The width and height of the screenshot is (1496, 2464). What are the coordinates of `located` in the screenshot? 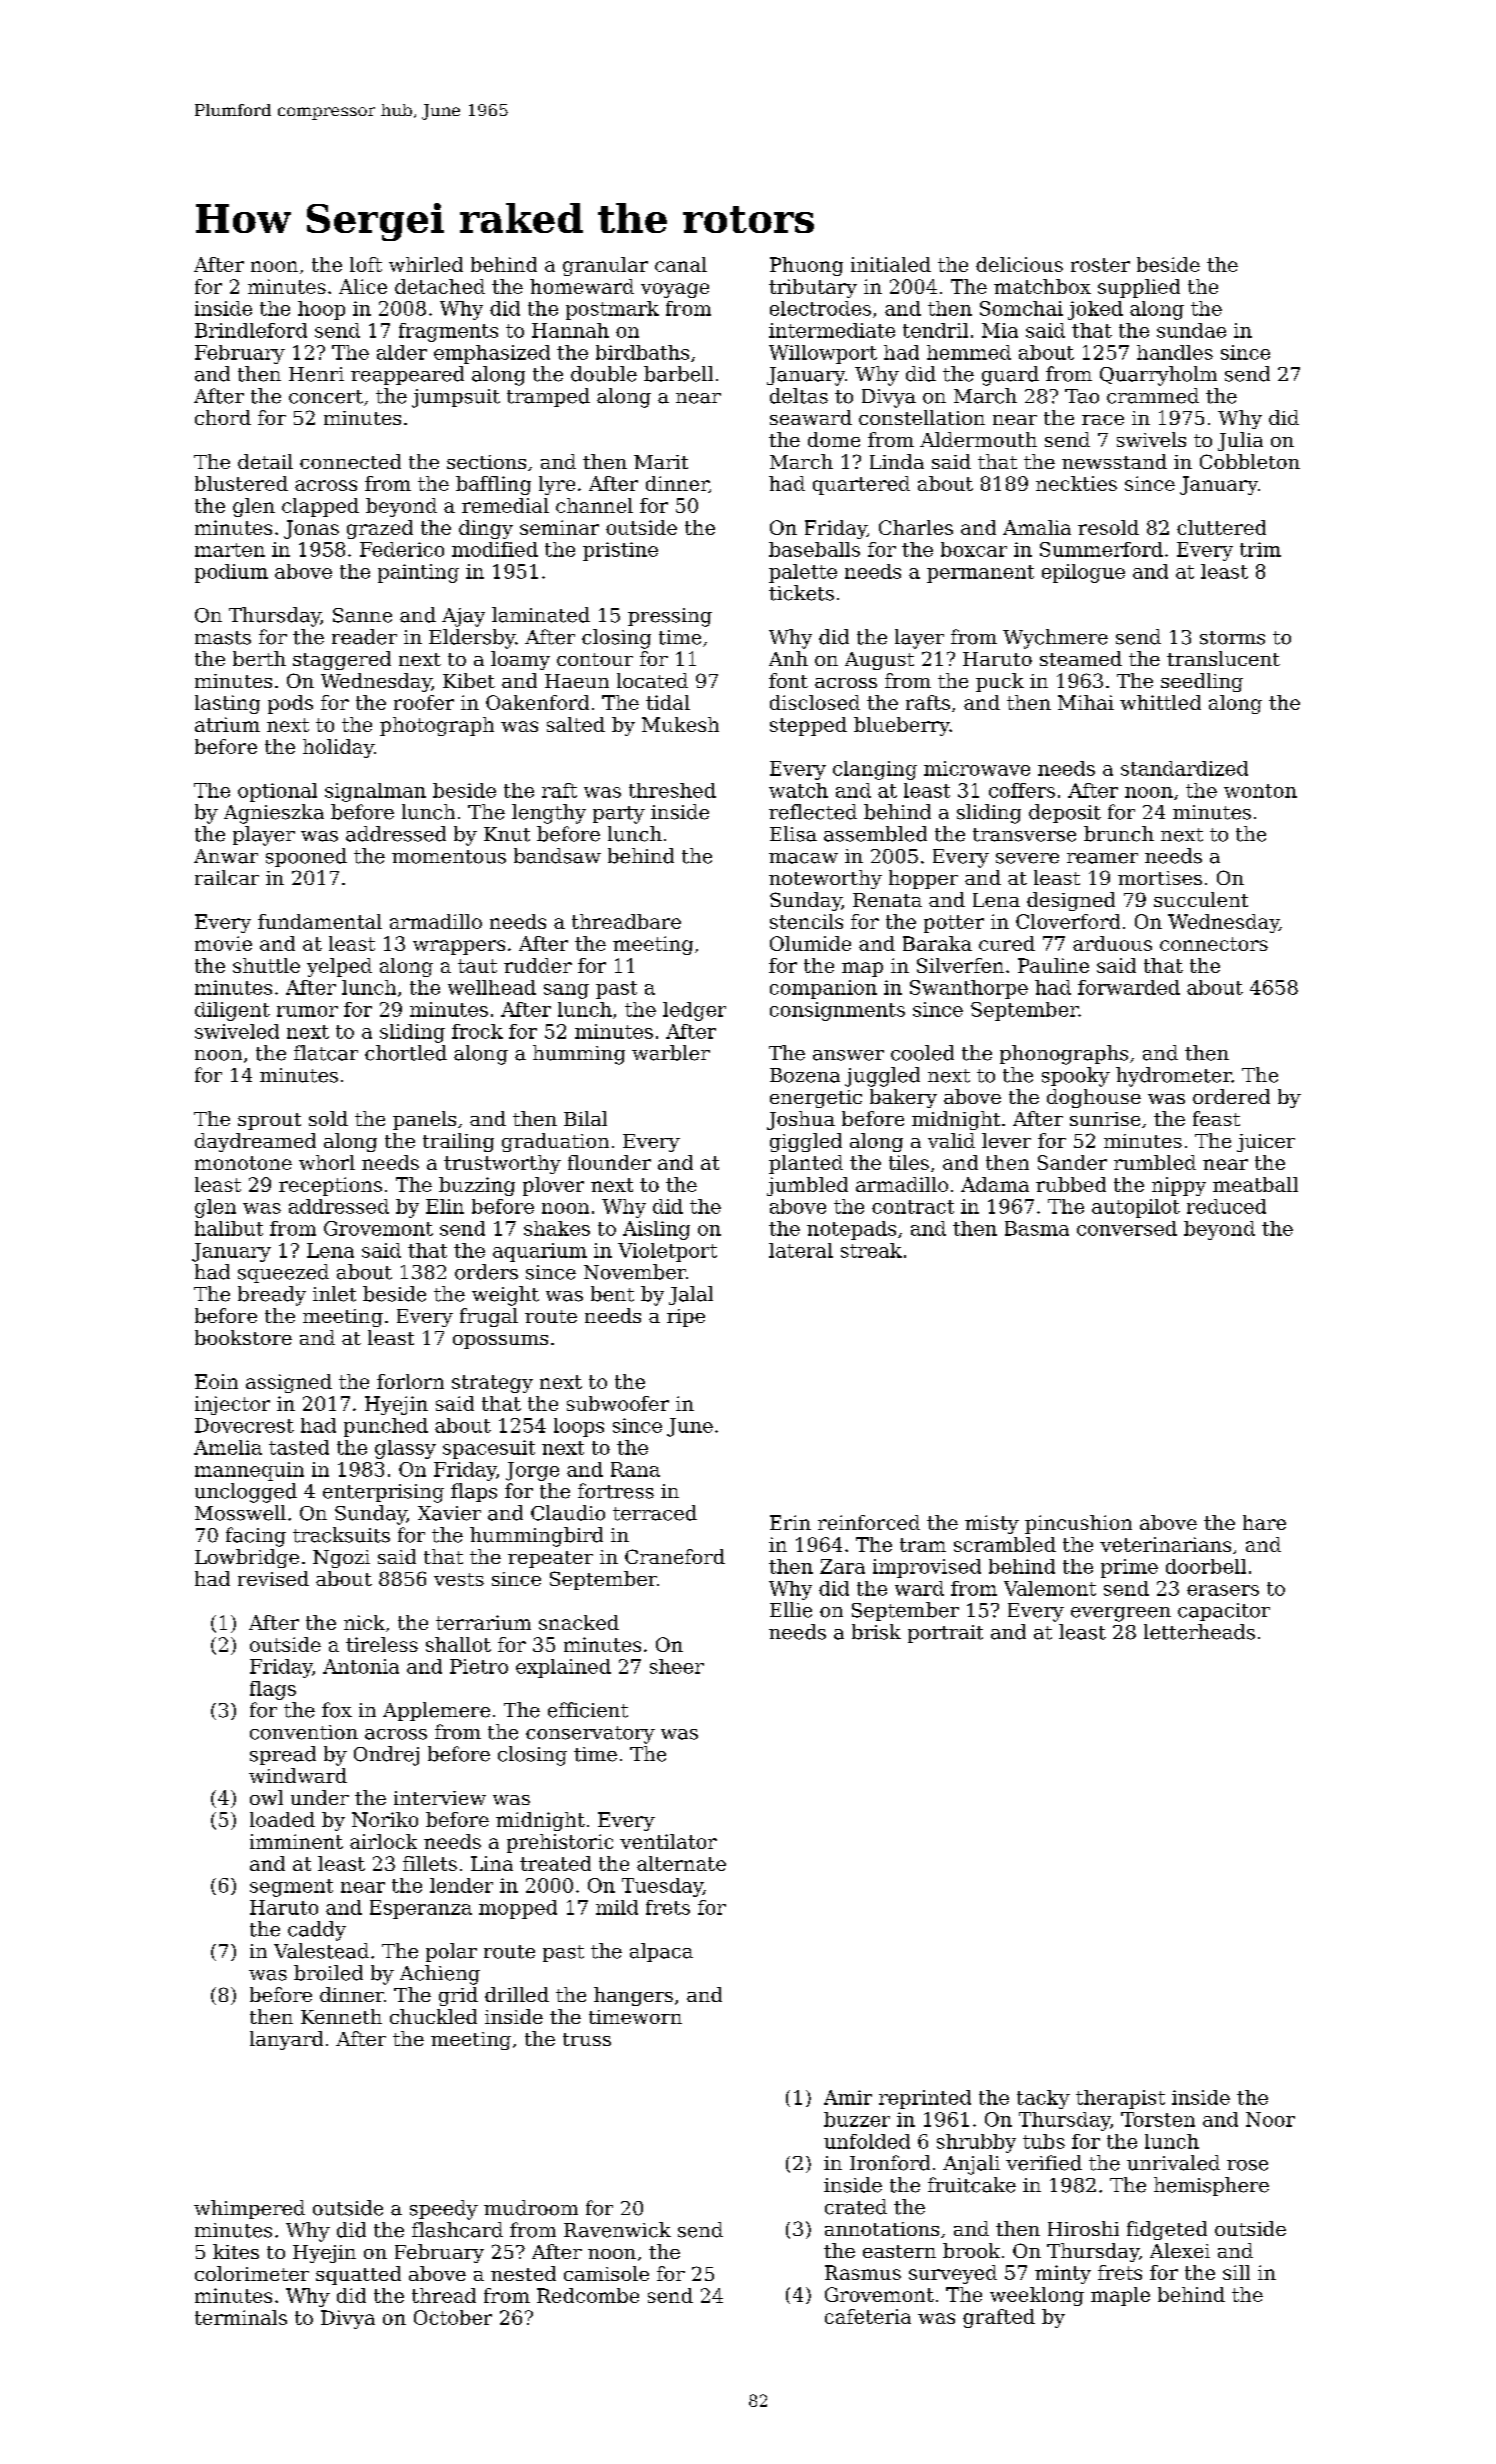 It's located at (652, 680).
